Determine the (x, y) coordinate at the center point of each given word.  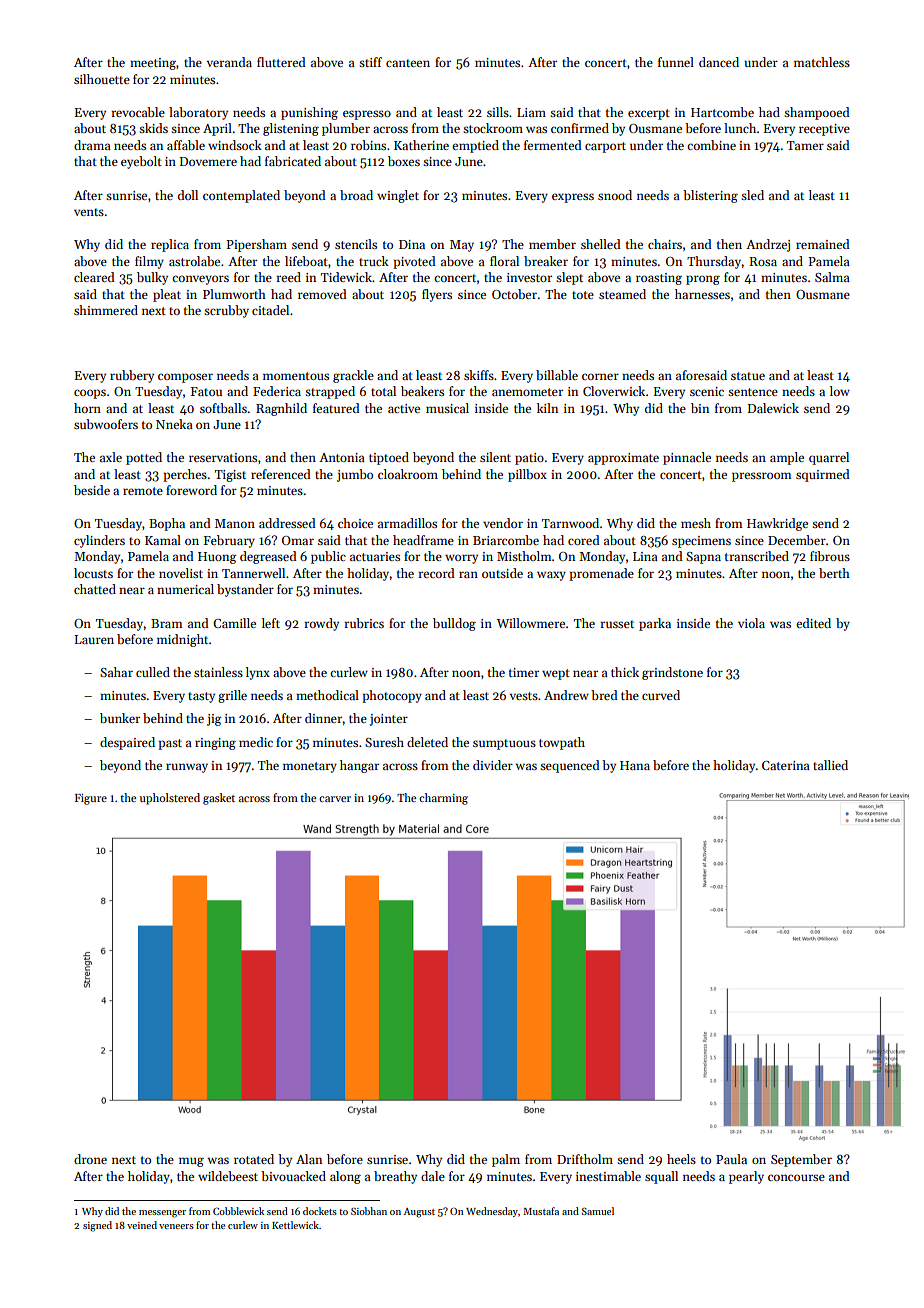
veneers (176, 1226)
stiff (370, 62)
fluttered (281, 62)
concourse (796, 1177)
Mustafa (541, 1211)
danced (719, 62)
